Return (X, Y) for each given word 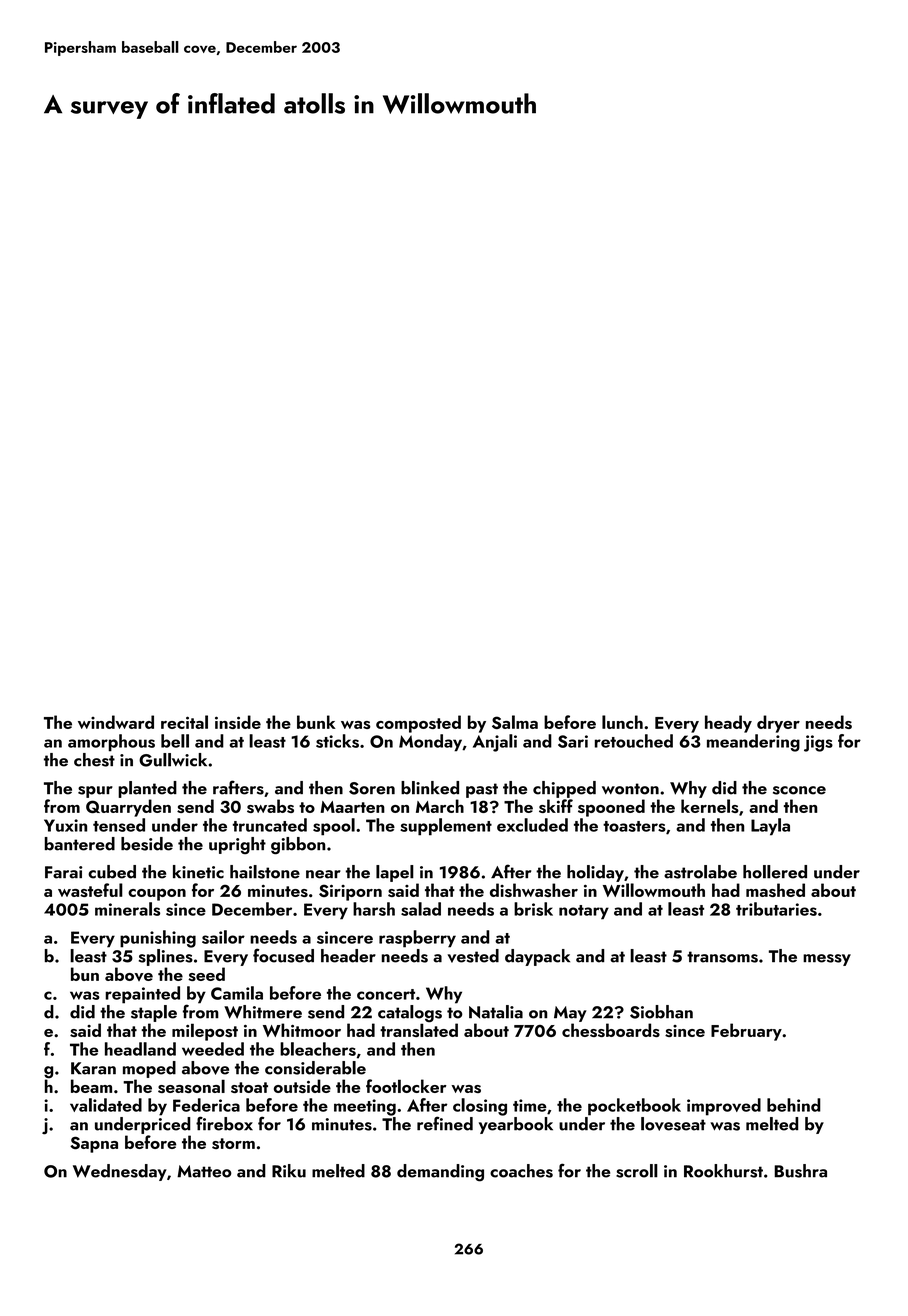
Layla (770, 827)
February (746, 1032)
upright (237, 845)
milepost (205, 1032)
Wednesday (120, 1172)
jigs (818, 743)
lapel (395, 873)
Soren (372, 788)
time (530, 1105)
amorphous (111, 743)
